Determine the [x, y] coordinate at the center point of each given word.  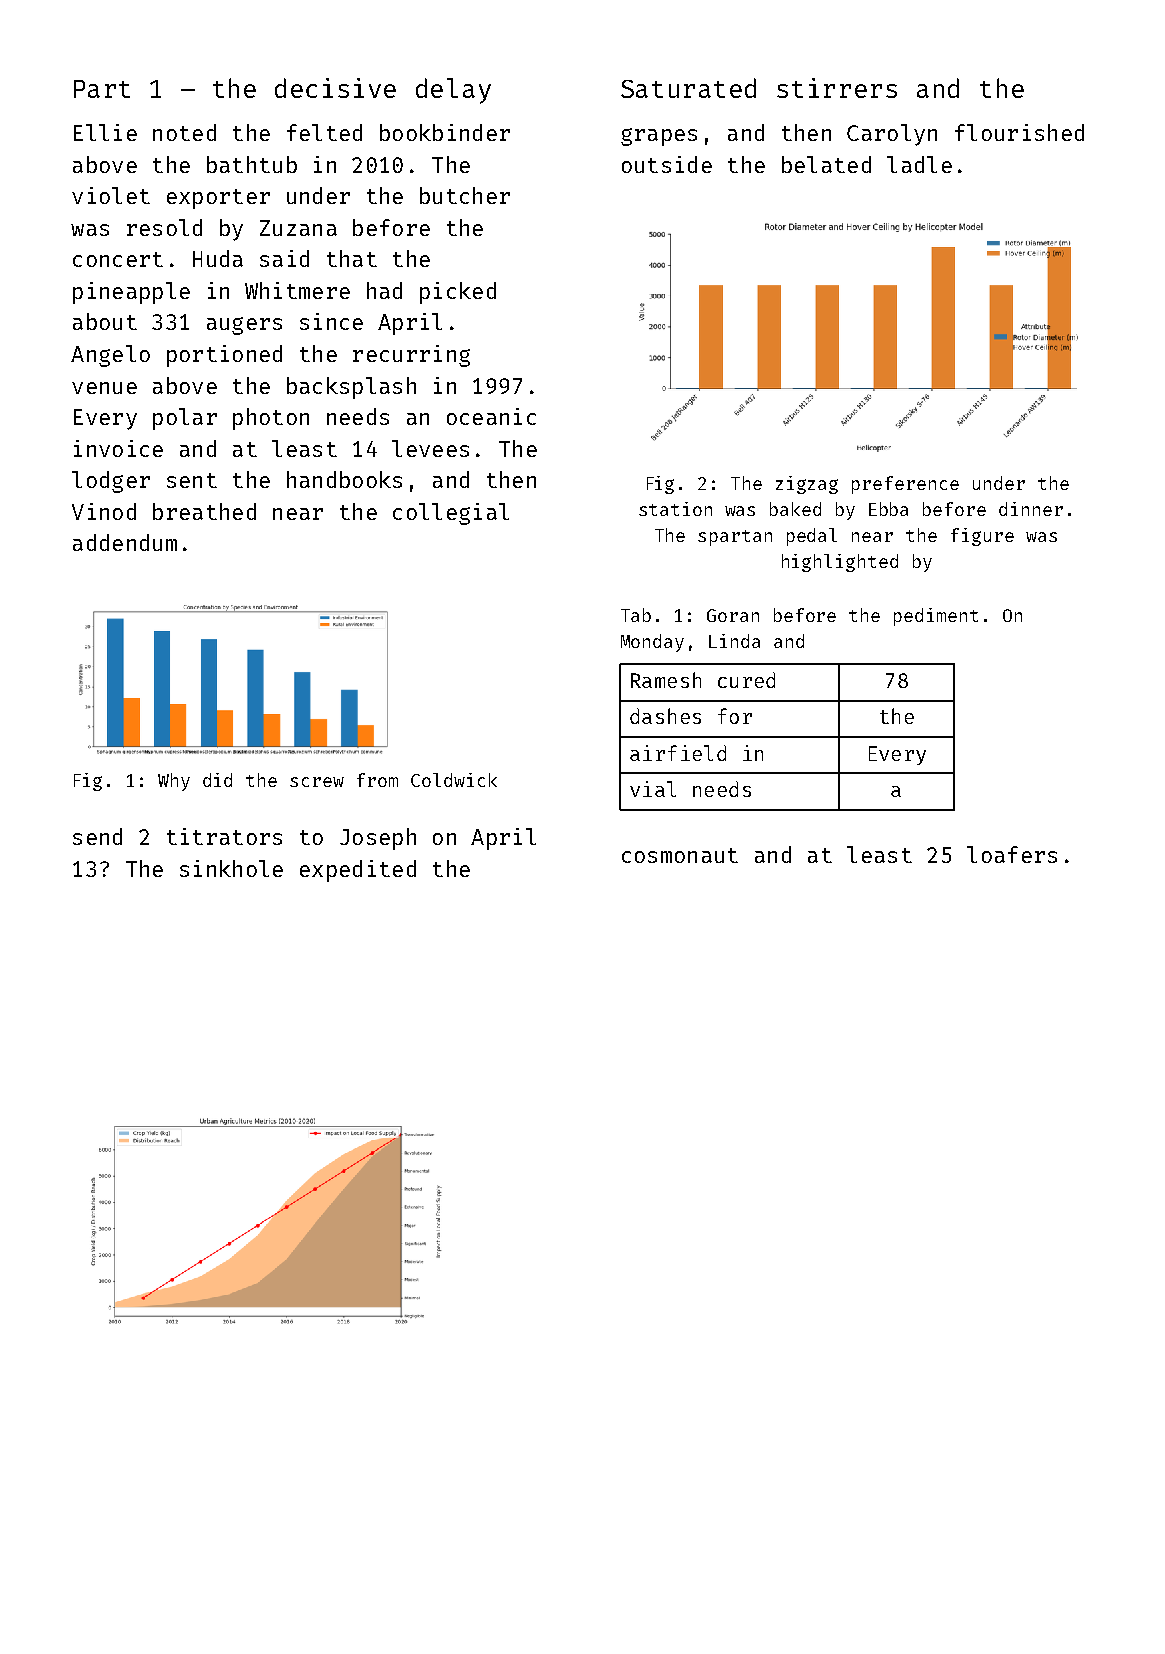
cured [746, 680]
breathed [204, 511]
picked [458, 293]
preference [905, 485]
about [105, 321]
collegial [451, 514]
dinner [1031, 509]
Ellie [105, 132]
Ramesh [666, 680]
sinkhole [231, 868]
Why [174, 782]
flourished [1019, 132]
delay [453, 91]
